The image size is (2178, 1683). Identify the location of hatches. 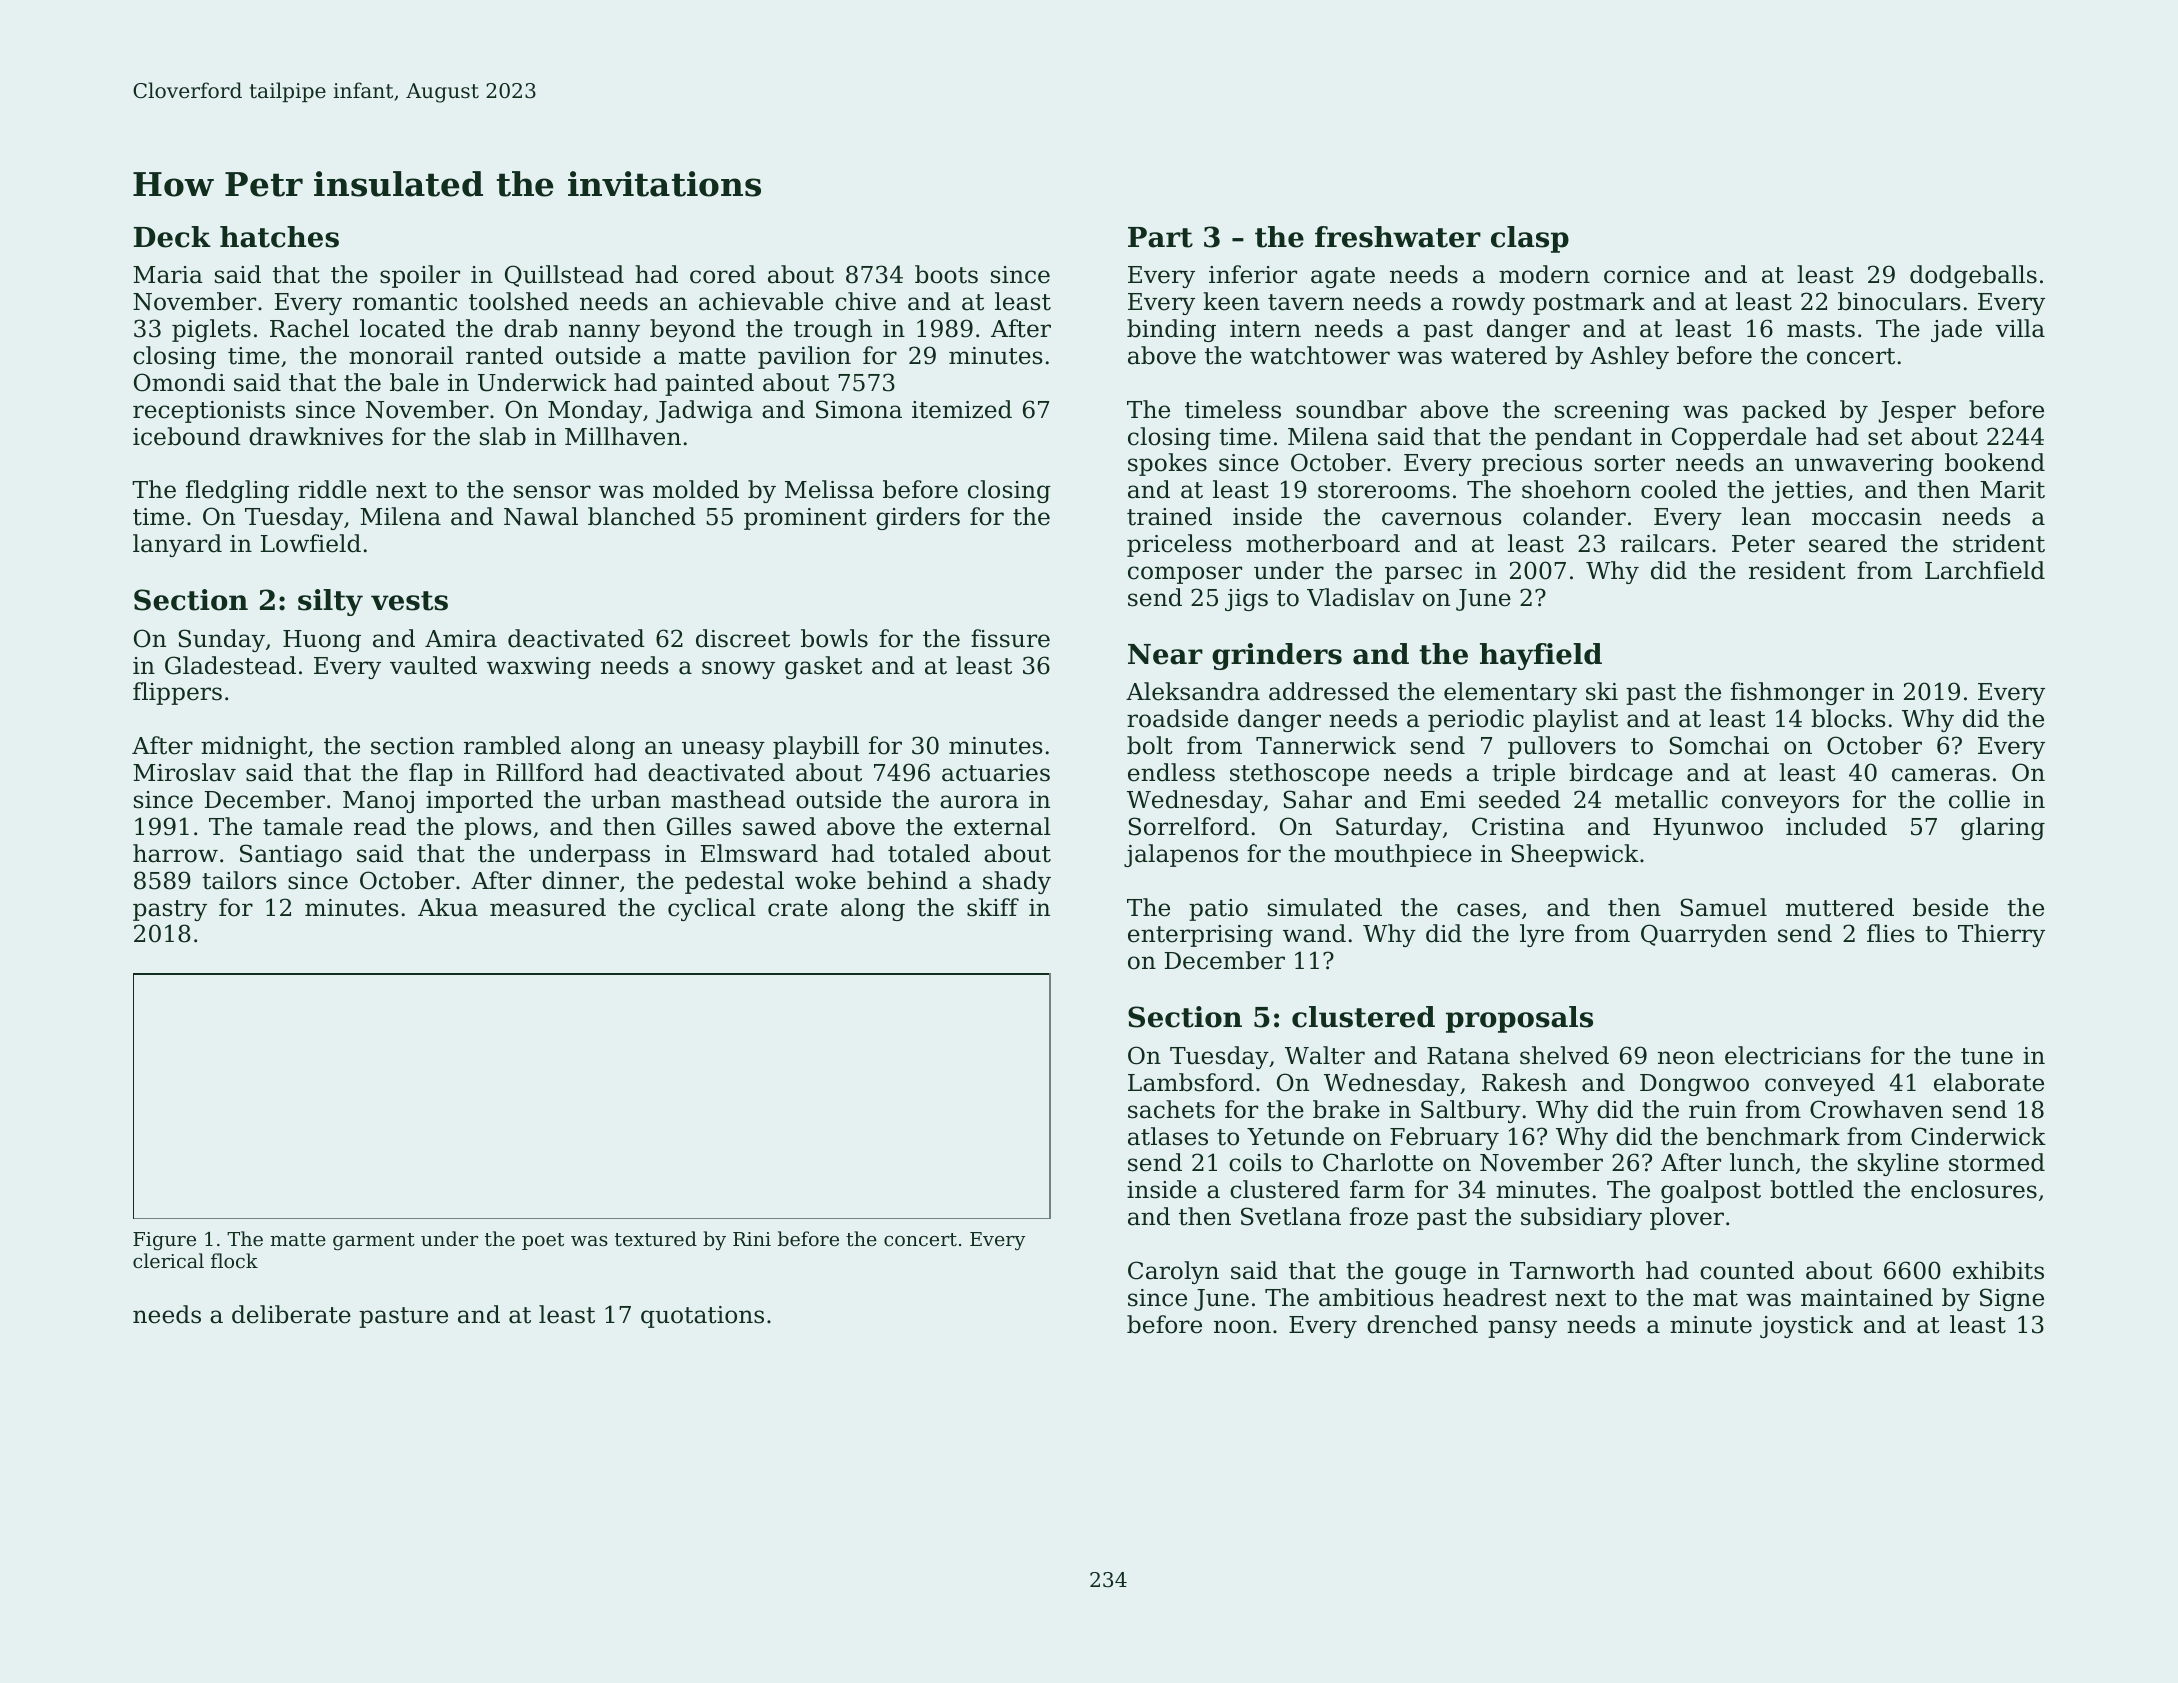
(279, 237).
